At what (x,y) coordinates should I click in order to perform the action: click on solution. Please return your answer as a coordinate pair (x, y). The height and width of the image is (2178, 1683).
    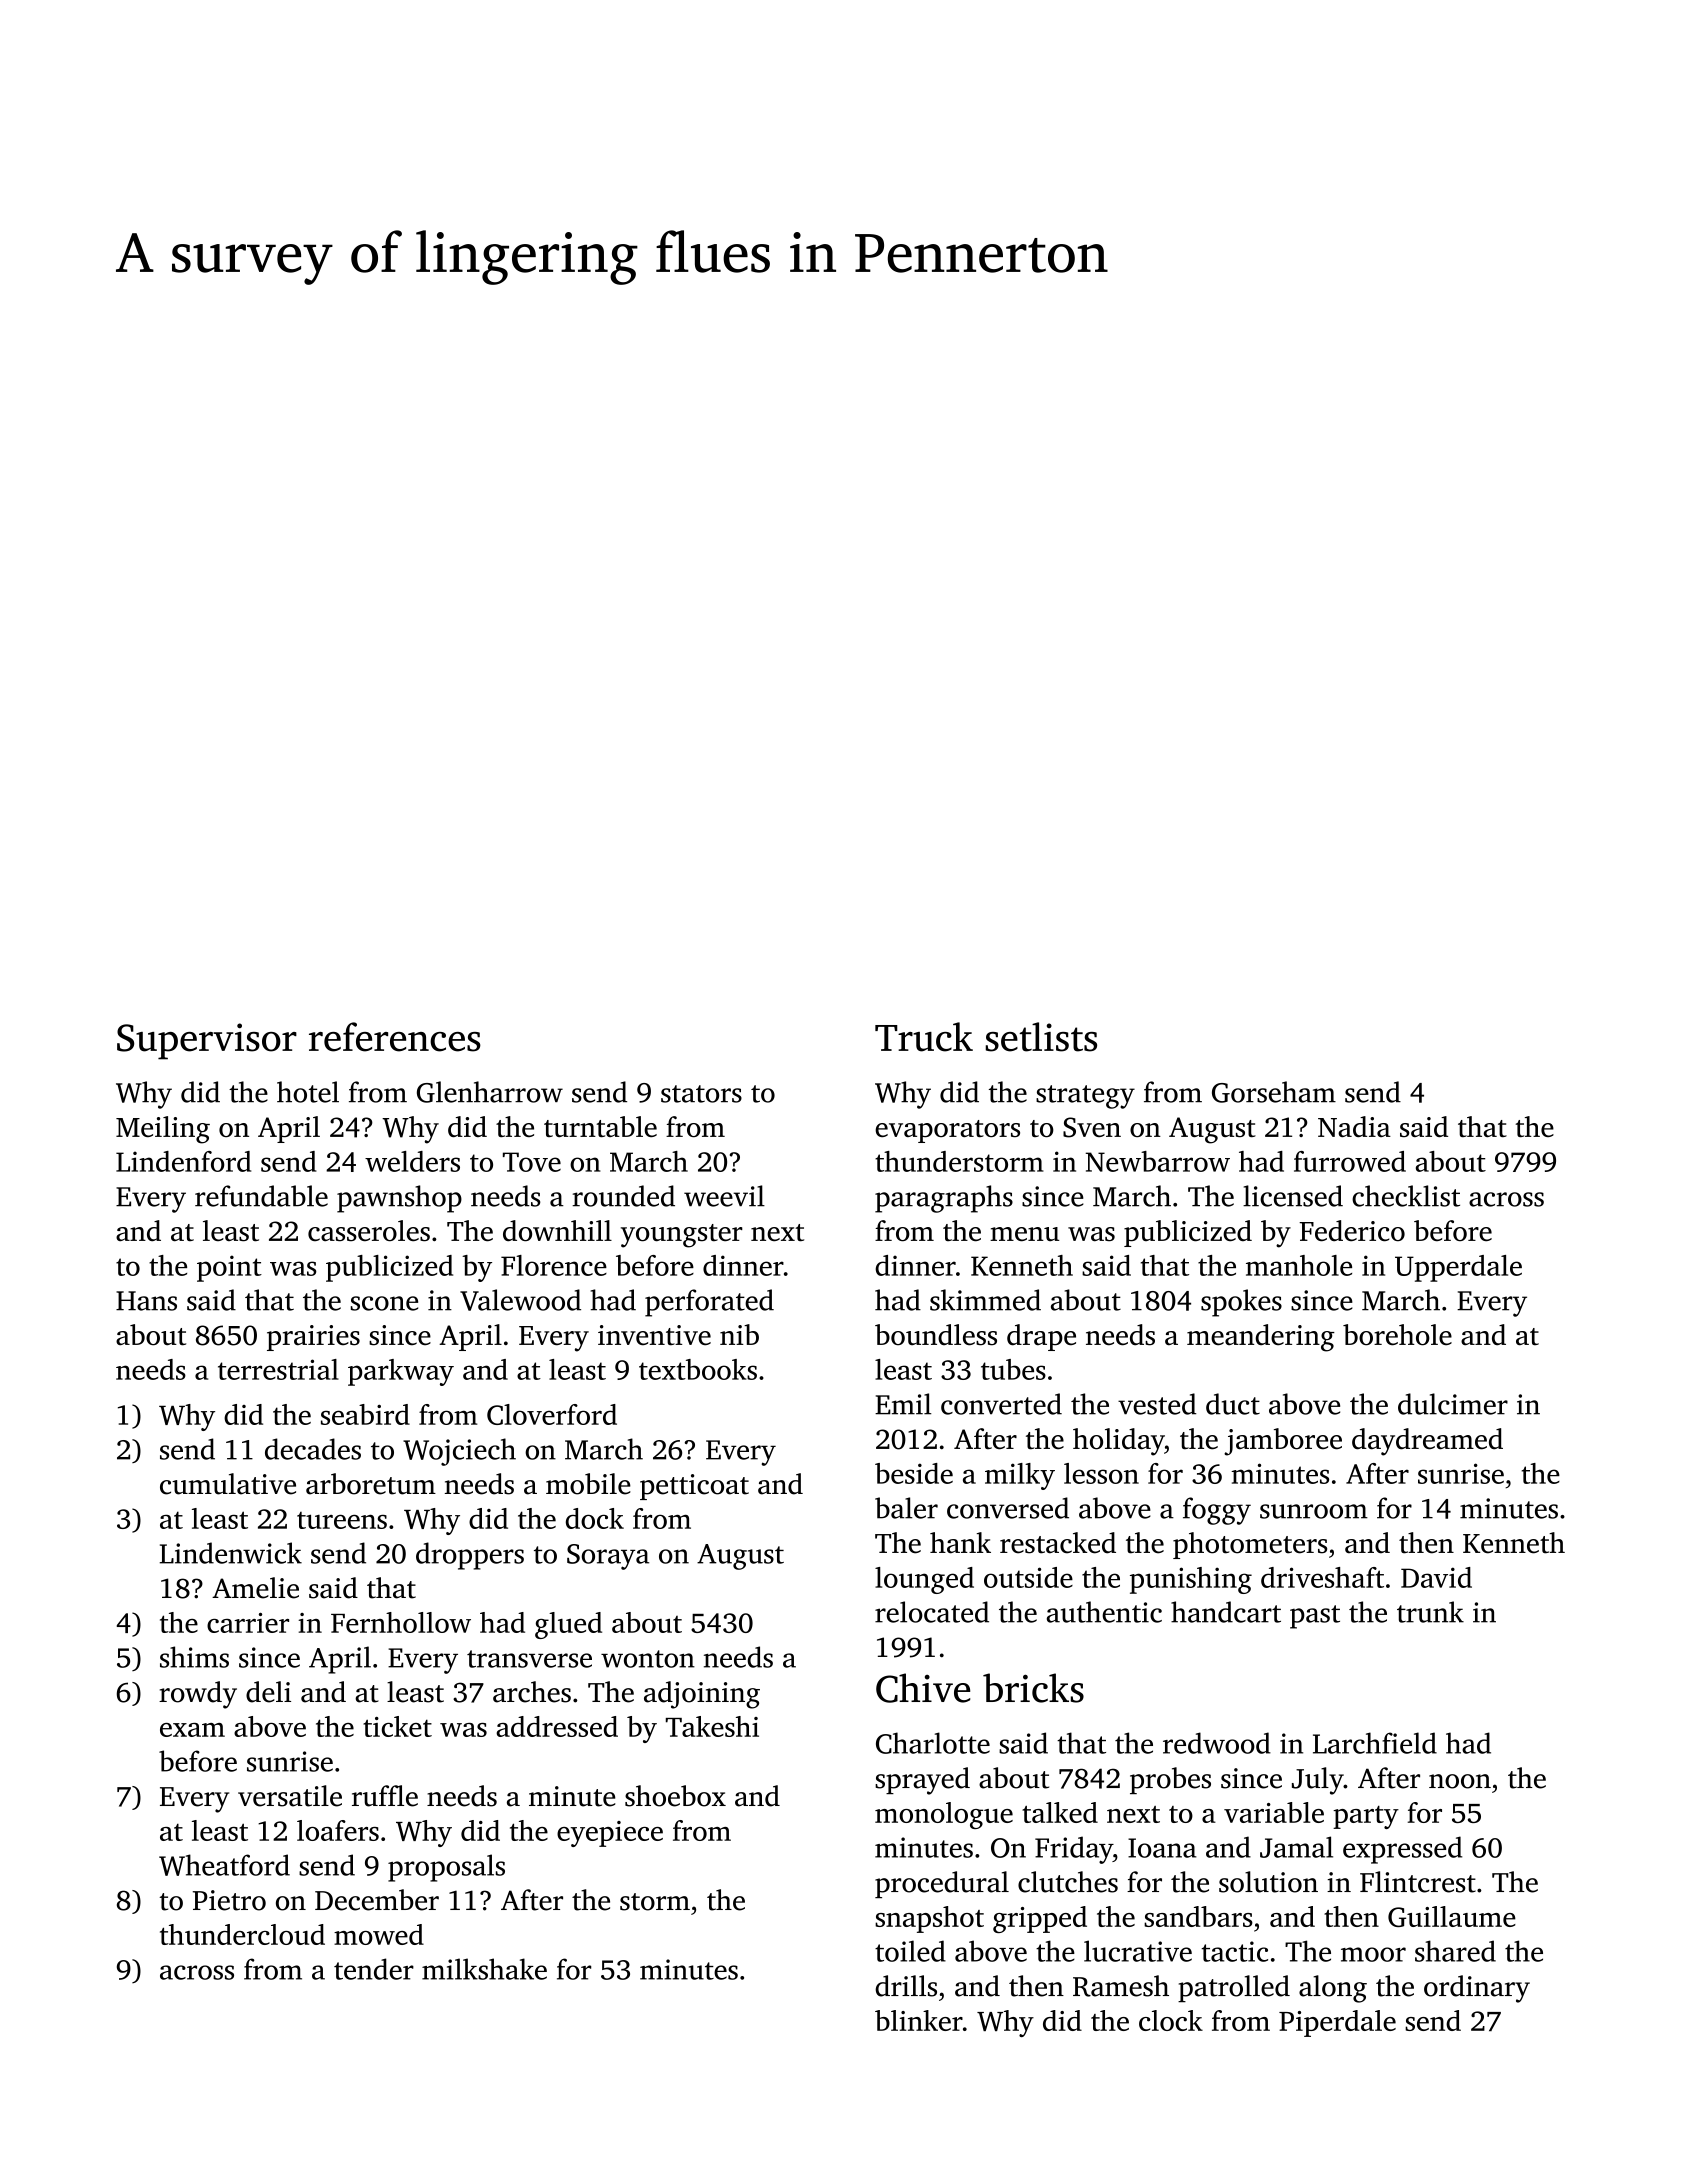
    Looking at the image, I should click on (1268, 1882).
